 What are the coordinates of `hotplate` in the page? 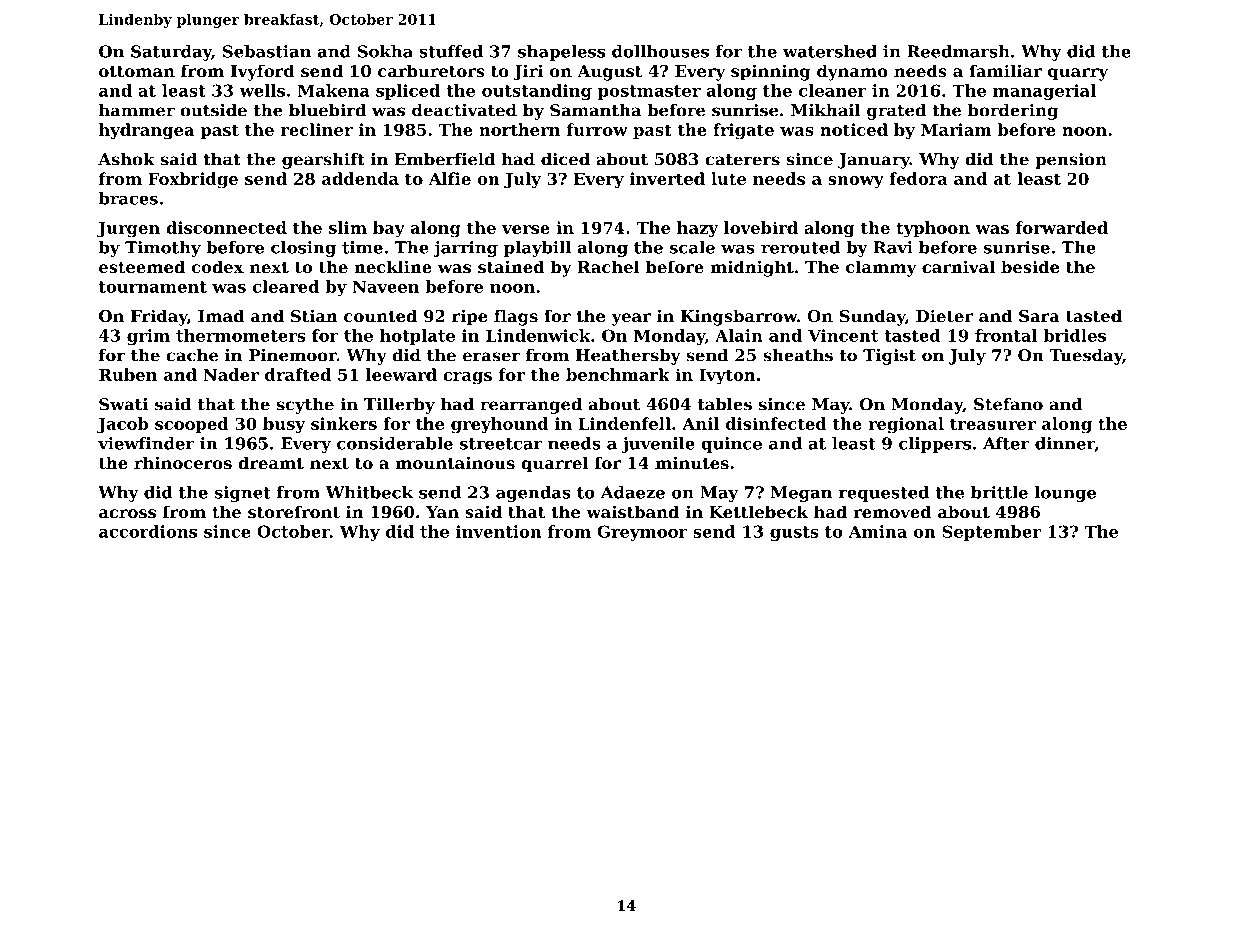 It's located at (417, 337).
